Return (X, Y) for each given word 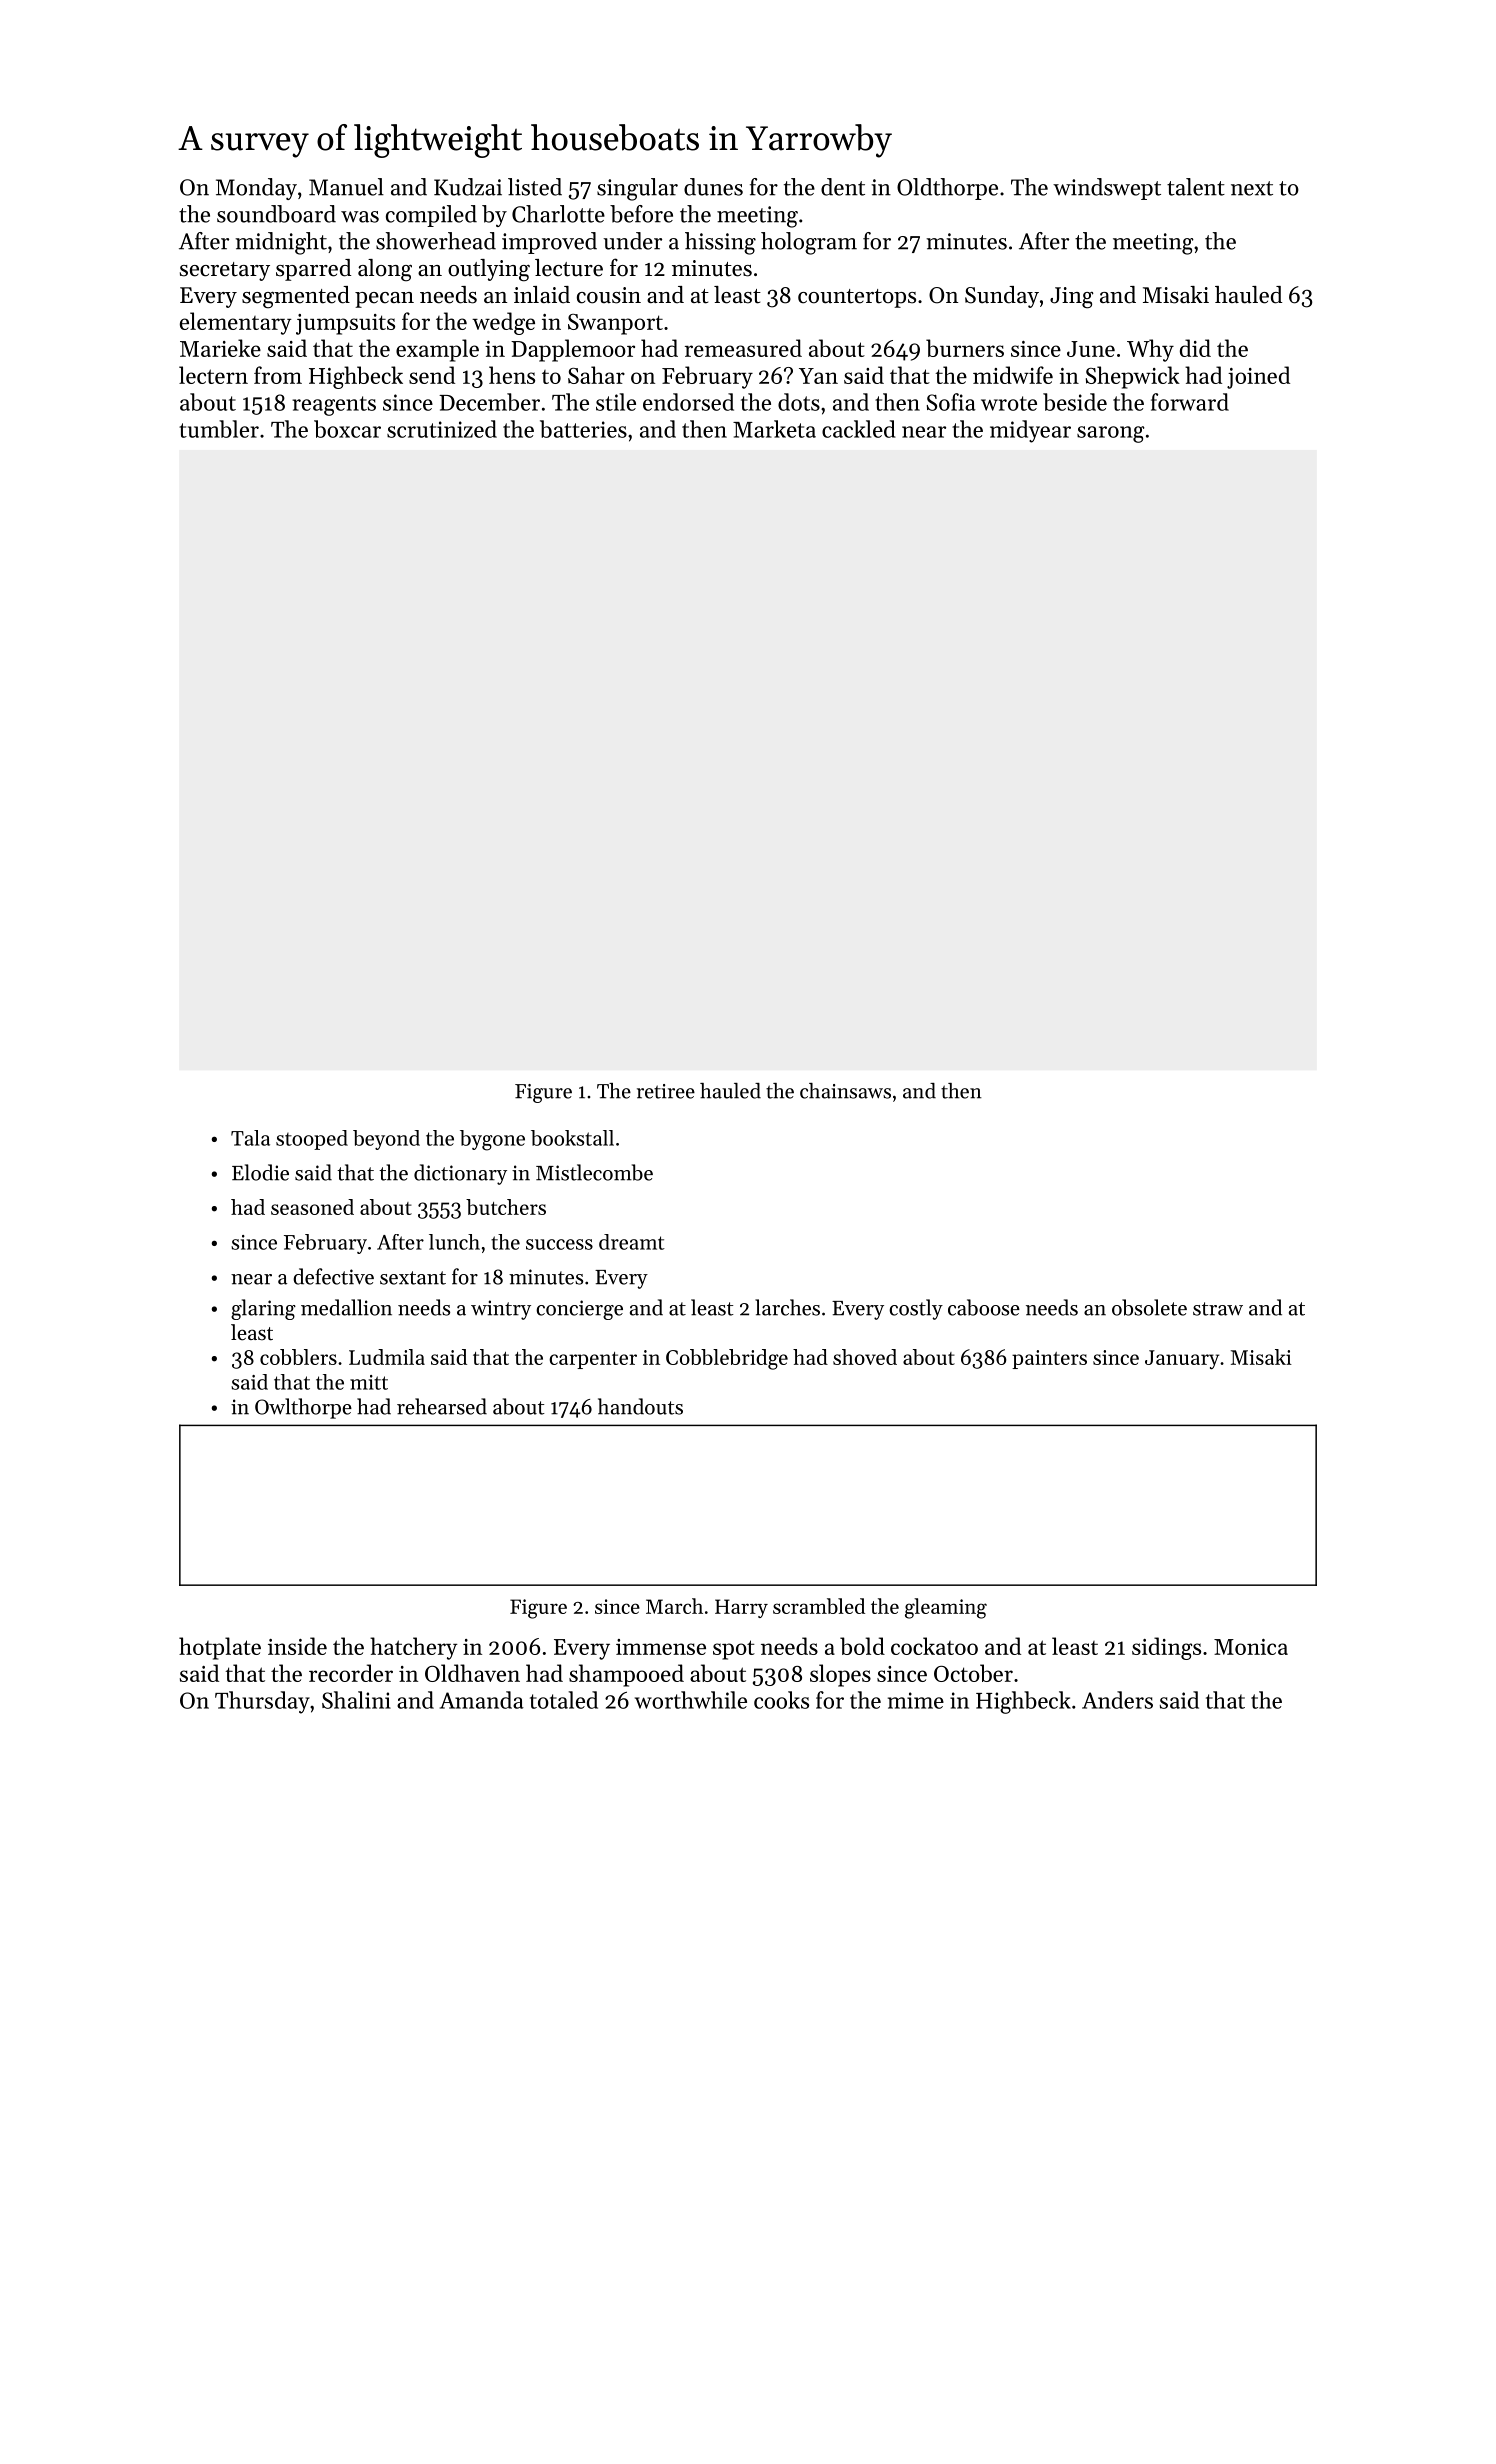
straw (1218, 1309)
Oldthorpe (947, 189)
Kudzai (468, 187)
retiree (666, 1091)
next (1252, 188)
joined (1258, 377)
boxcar (347, 429)
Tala (250, 1138)
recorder (351, 1673)
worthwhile (691, 1700)
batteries (583, 429)
